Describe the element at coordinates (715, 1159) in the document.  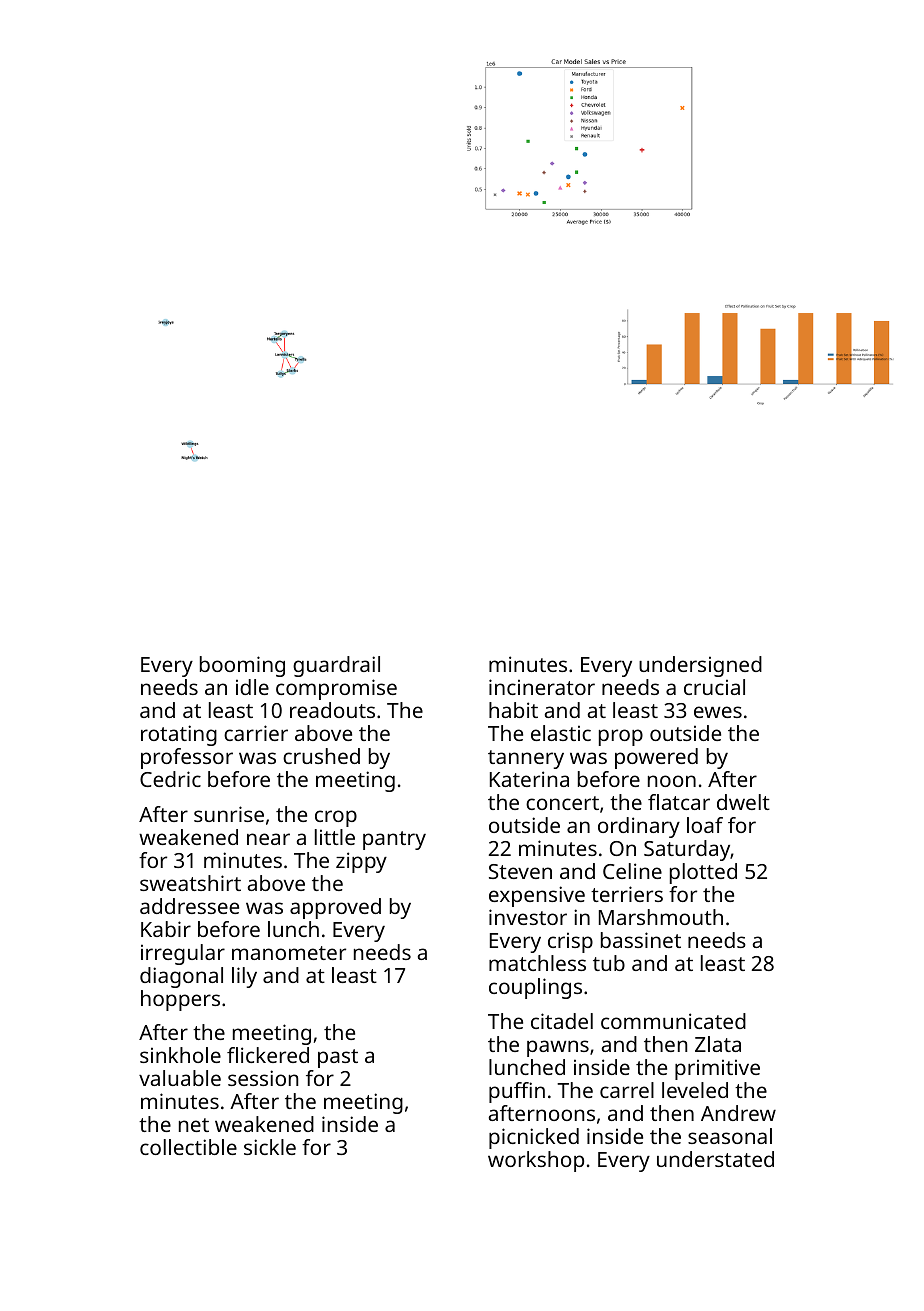
I see `understated` at that location.
